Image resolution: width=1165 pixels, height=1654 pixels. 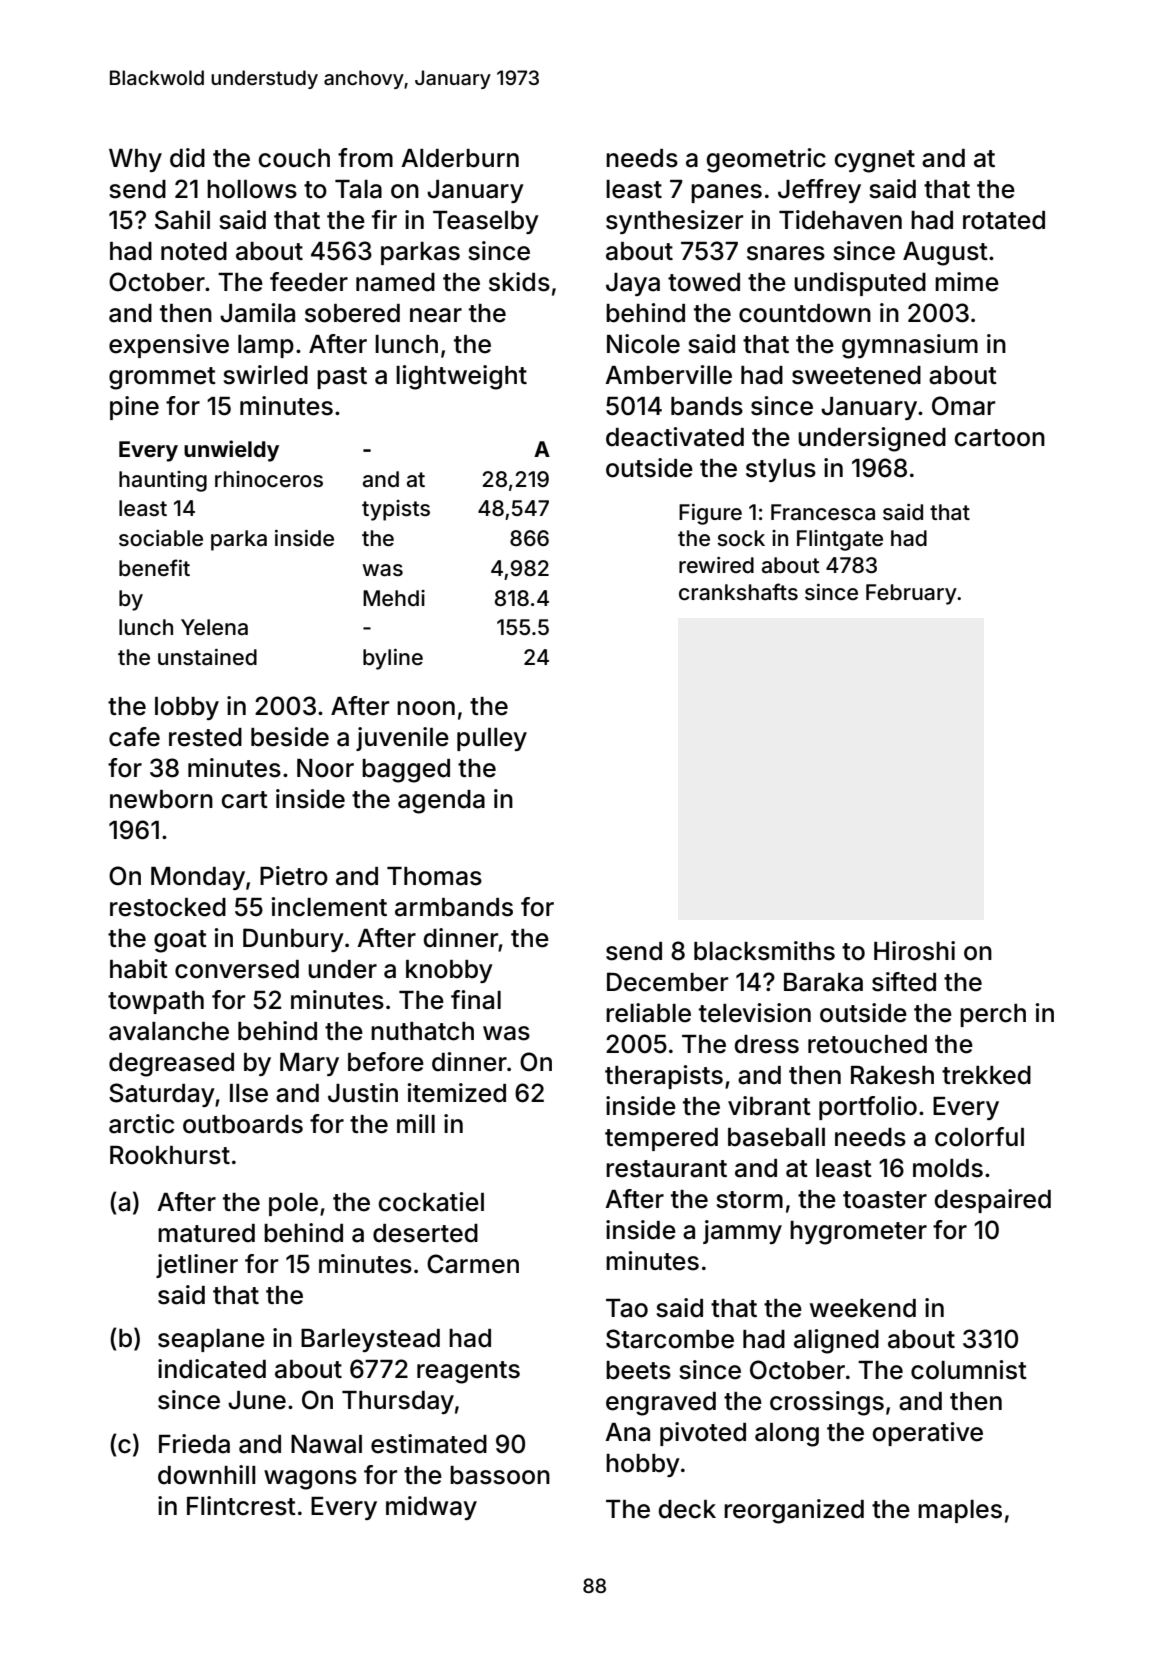 What do you see at coordinates (384, 219) in the screenshot?
I see `fir` at bounding box center [384, 219].
